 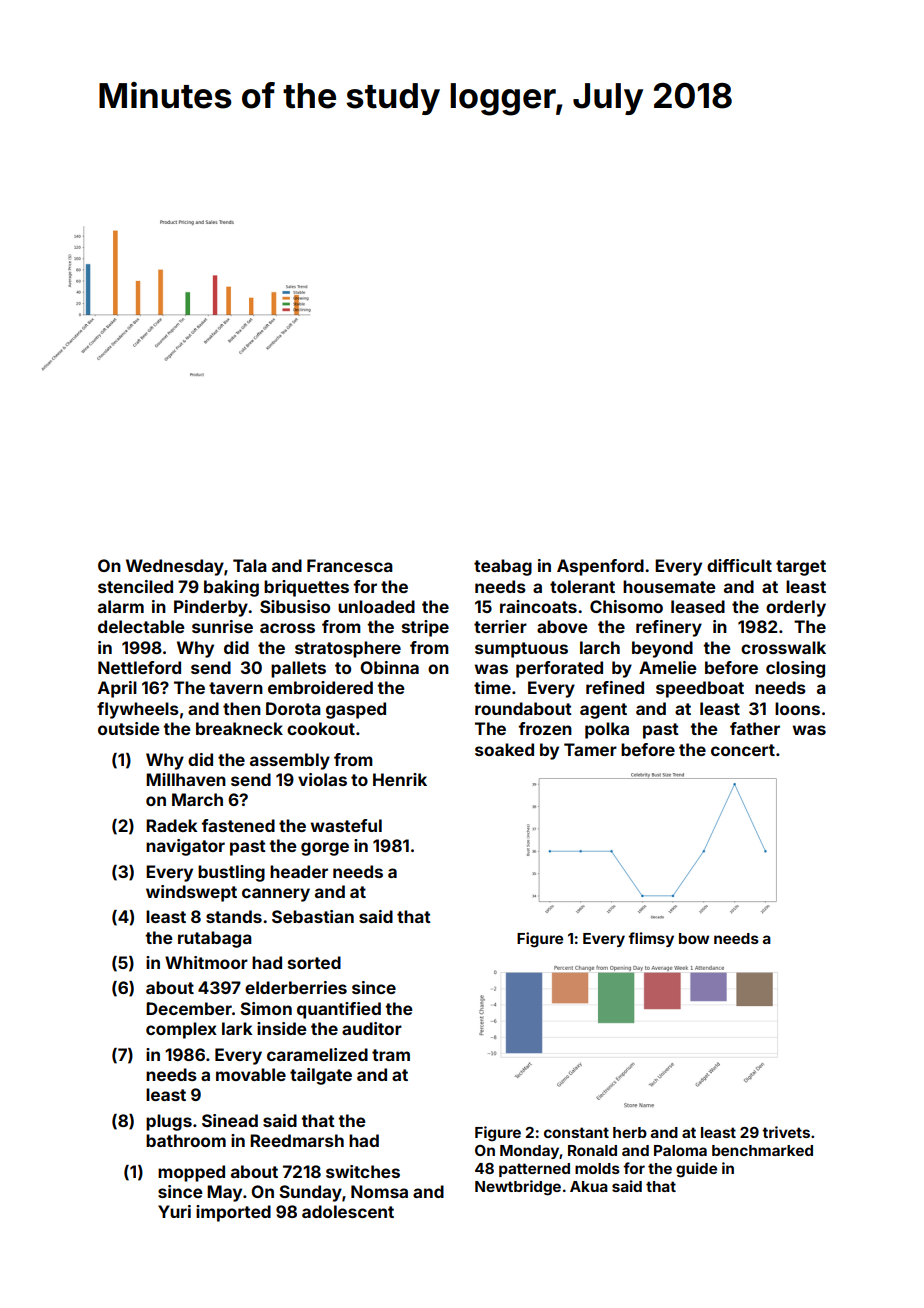 What do you see at coordinates (251, 1074) in the document?
I see `movable` at bounding box center [251, 1074].
